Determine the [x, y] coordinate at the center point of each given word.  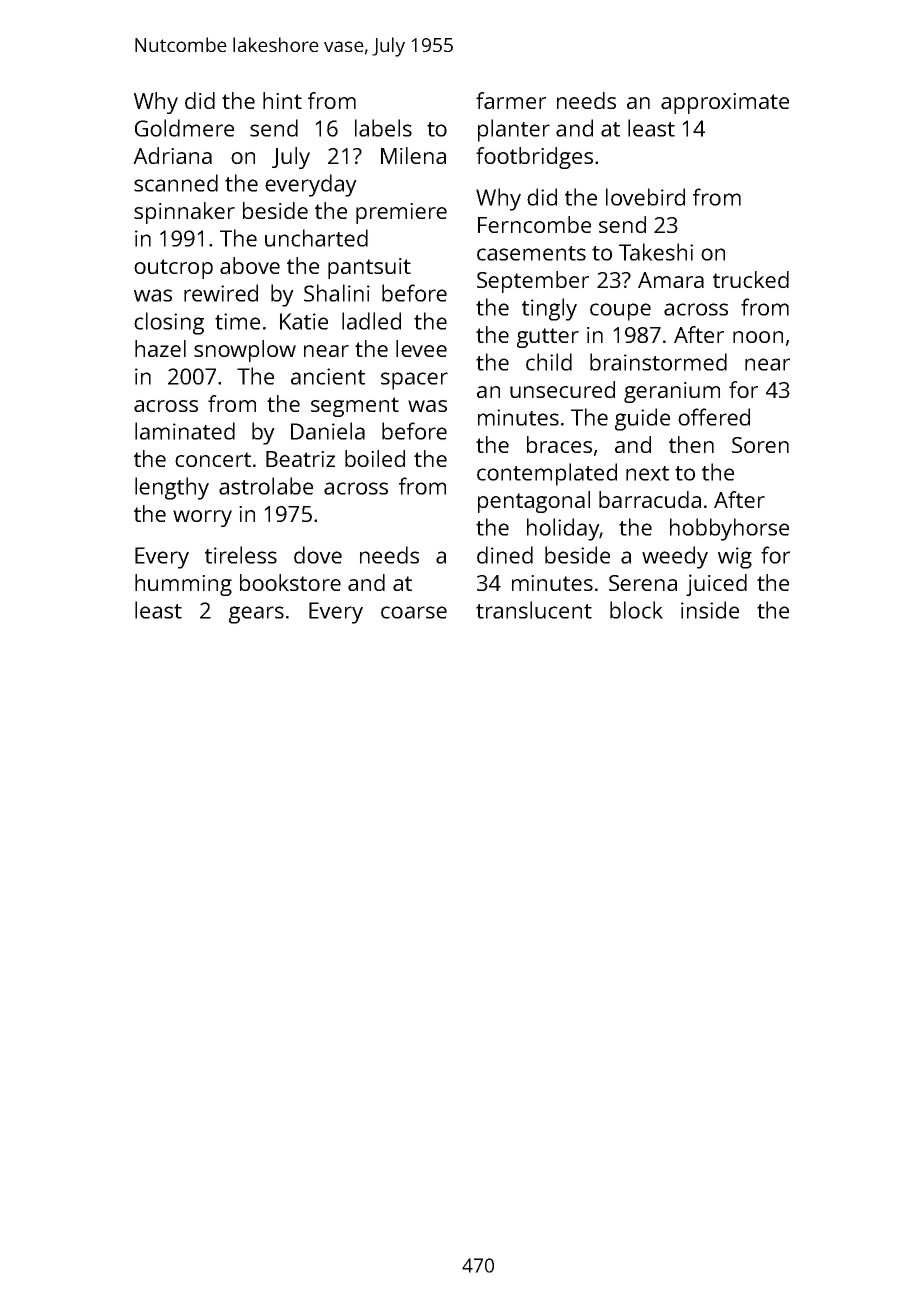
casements [531, 253]
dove [318, 555]
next [647, 473]
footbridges [534, 158]
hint [282, 100]
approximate [725, 103]
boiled [375, 458]
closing [169, 323]
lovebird [645, 197]
